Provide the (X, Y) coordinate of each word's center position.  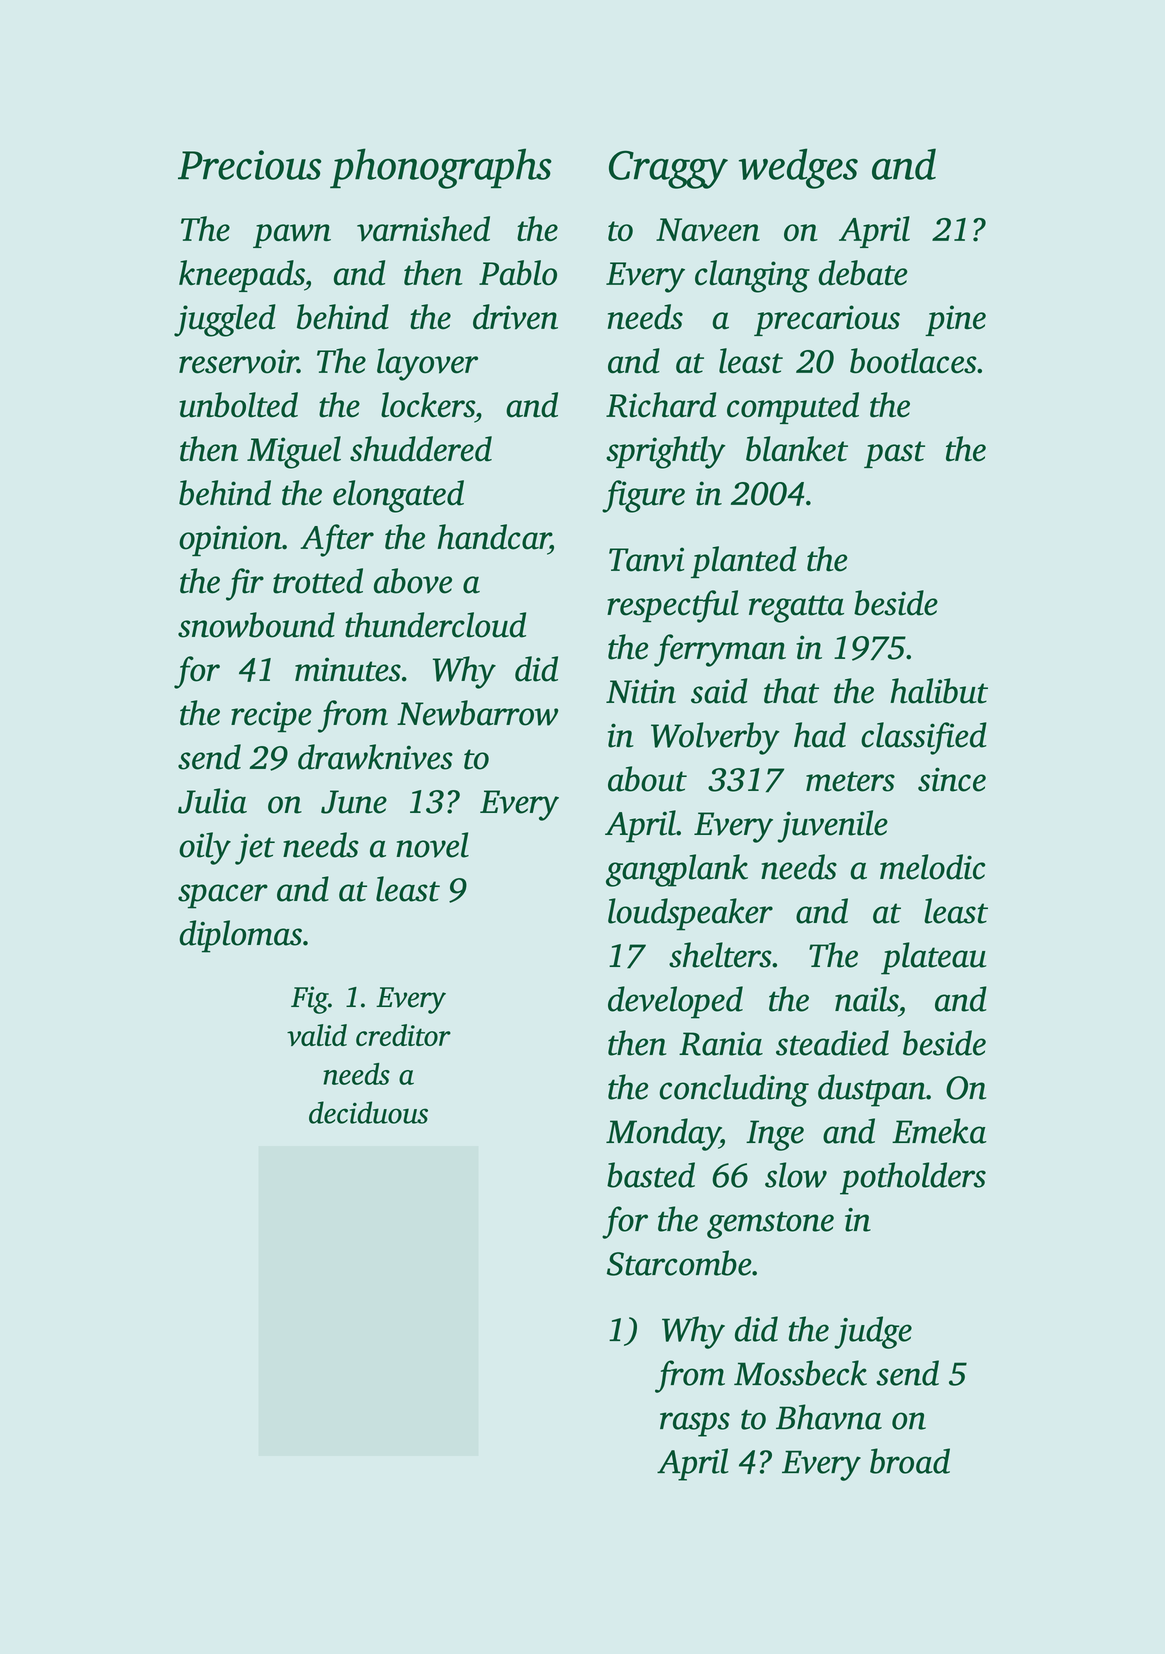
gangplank (677, 870)
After (337, 540)
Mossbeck (800, 1373)
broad (910, 1461)
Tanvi (646, 559)
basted (651, 1175)
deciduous (368, 1112)
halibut (939, 691)
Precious (250, 165)
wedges (798, 168)
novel (432, 845)
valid (317, 1035)
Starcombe (679, 1263)
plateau (933, 958)
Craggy (668, 170)
